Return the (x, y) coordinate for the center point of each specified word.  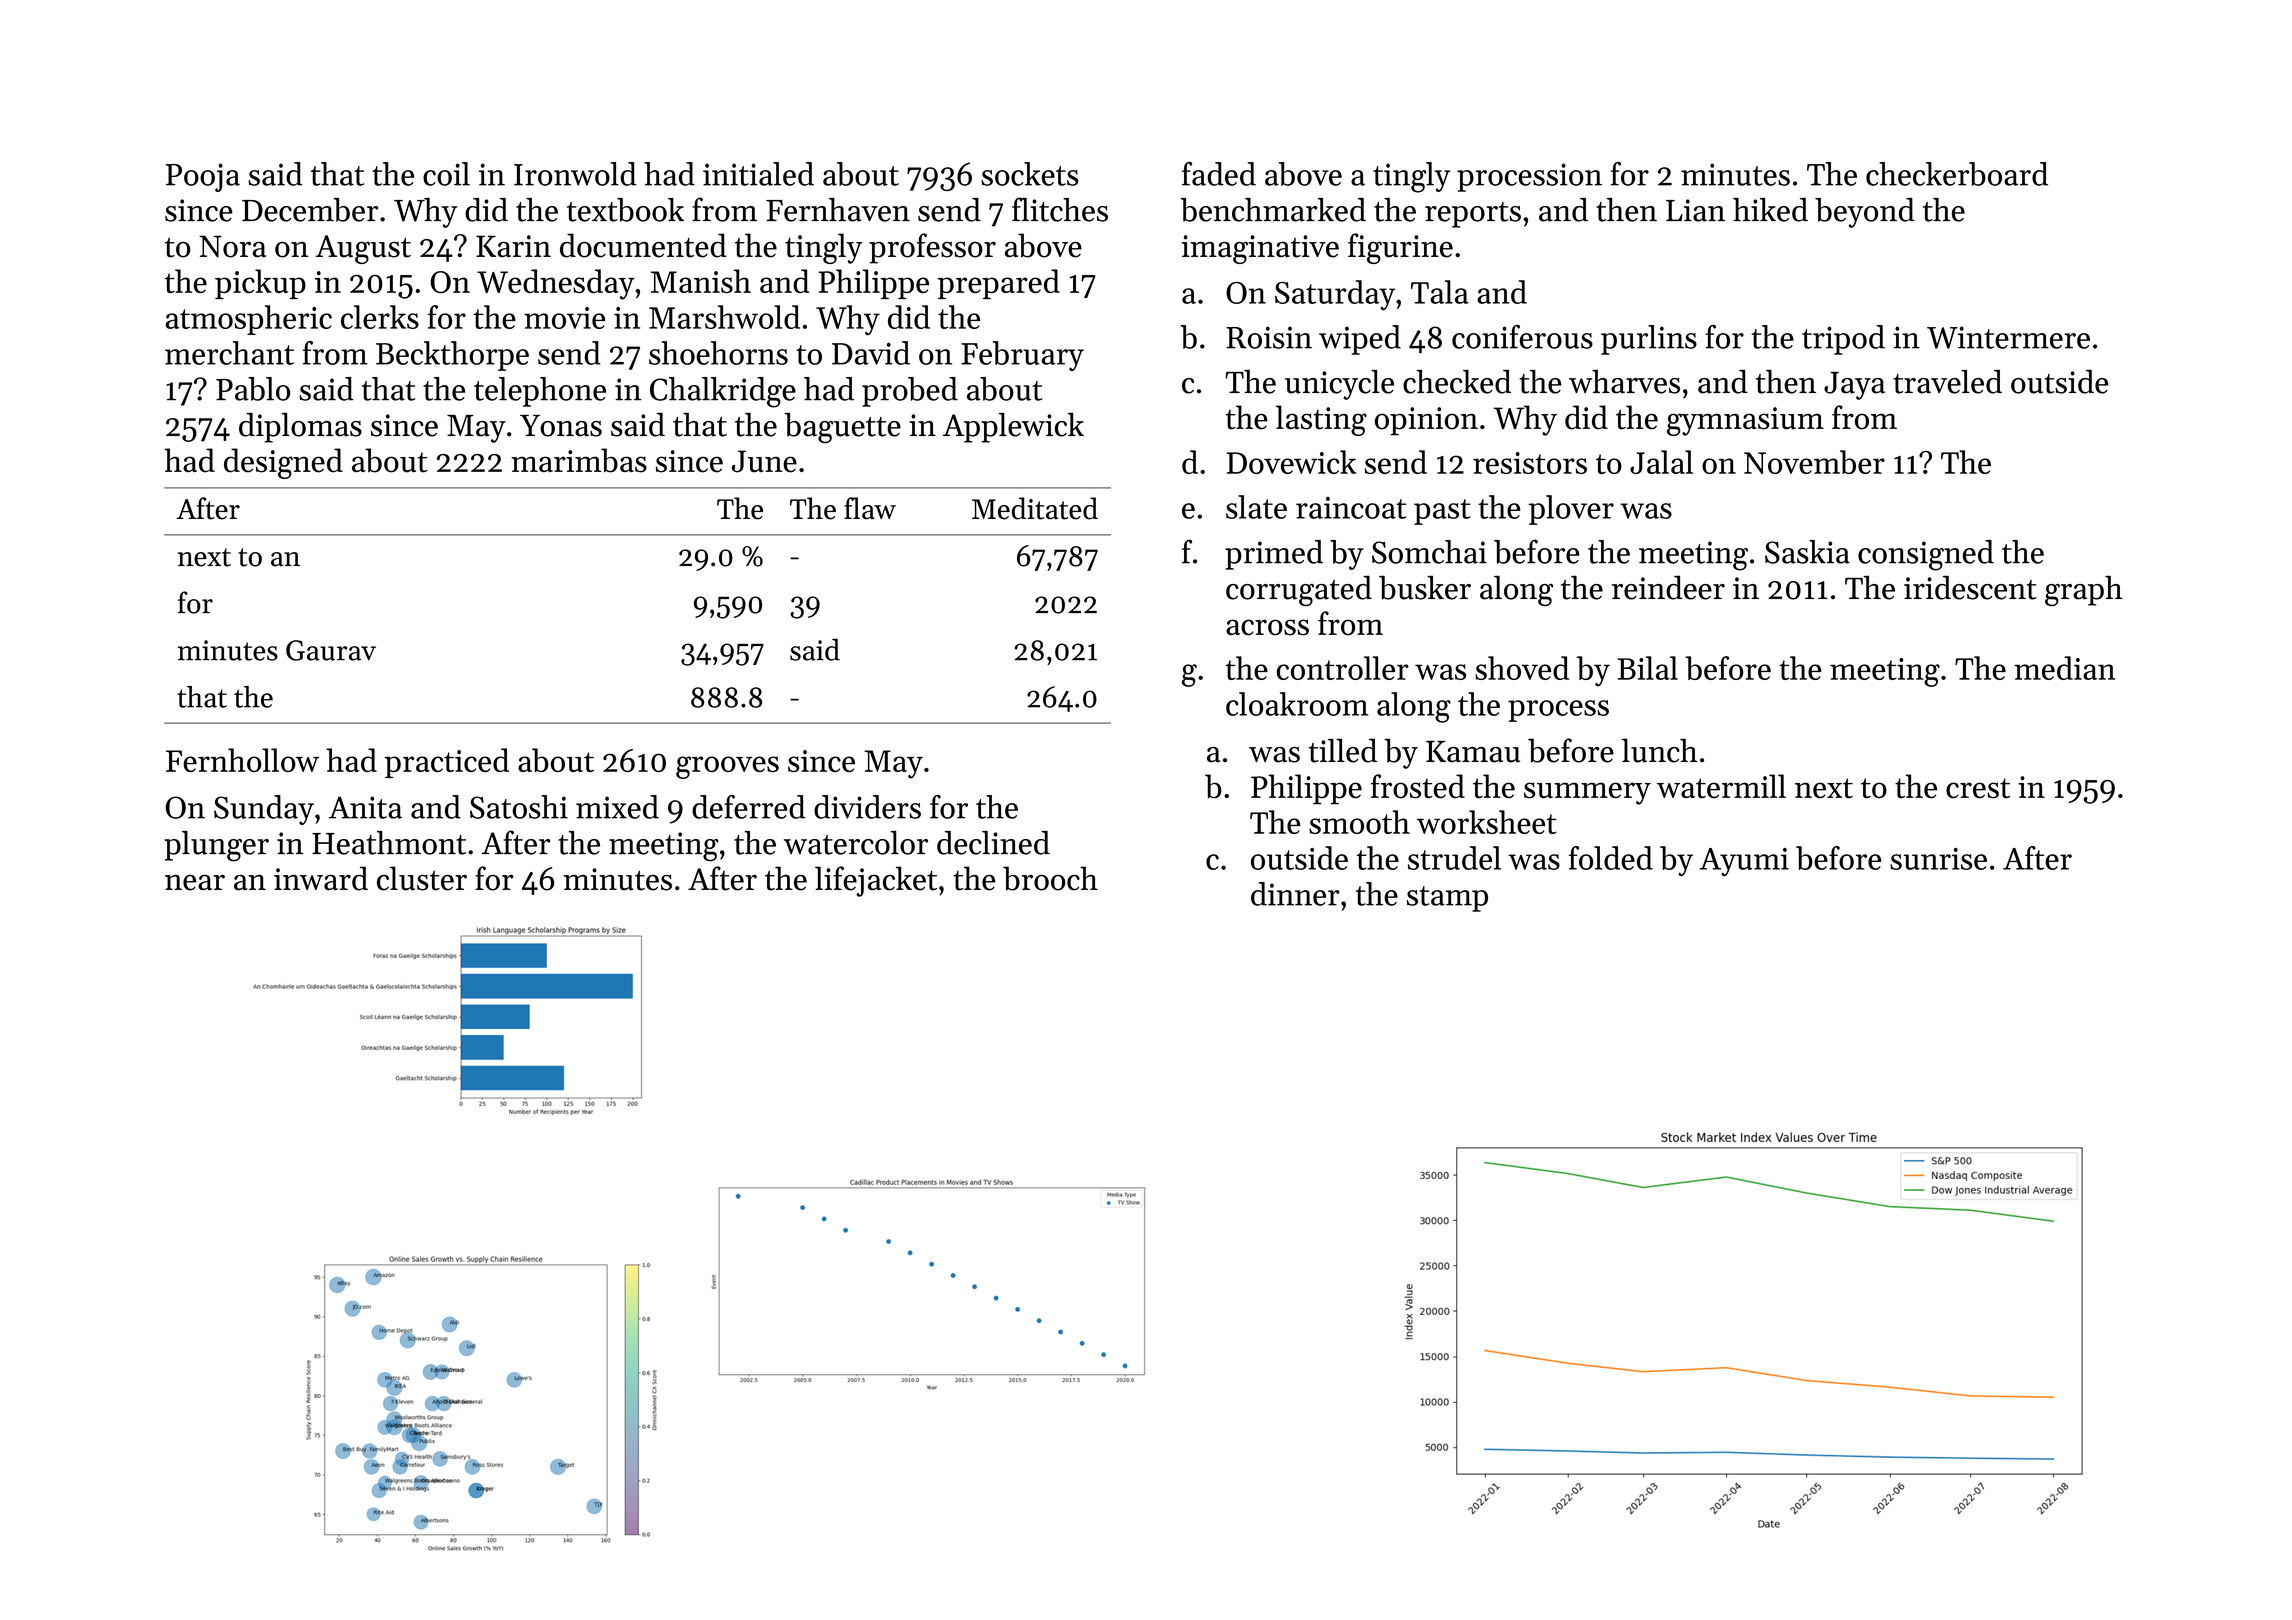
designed (283, 463)
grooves (727, 767)
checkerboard (1957, 174)
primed (1274, 555)
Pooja (203, 177)
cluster (422, 878)
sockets (1030, 174)
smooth (1359, 822)
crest (1978, 788)
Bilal (1647, 668)
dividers (867, 807)
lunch (1660, 750)
